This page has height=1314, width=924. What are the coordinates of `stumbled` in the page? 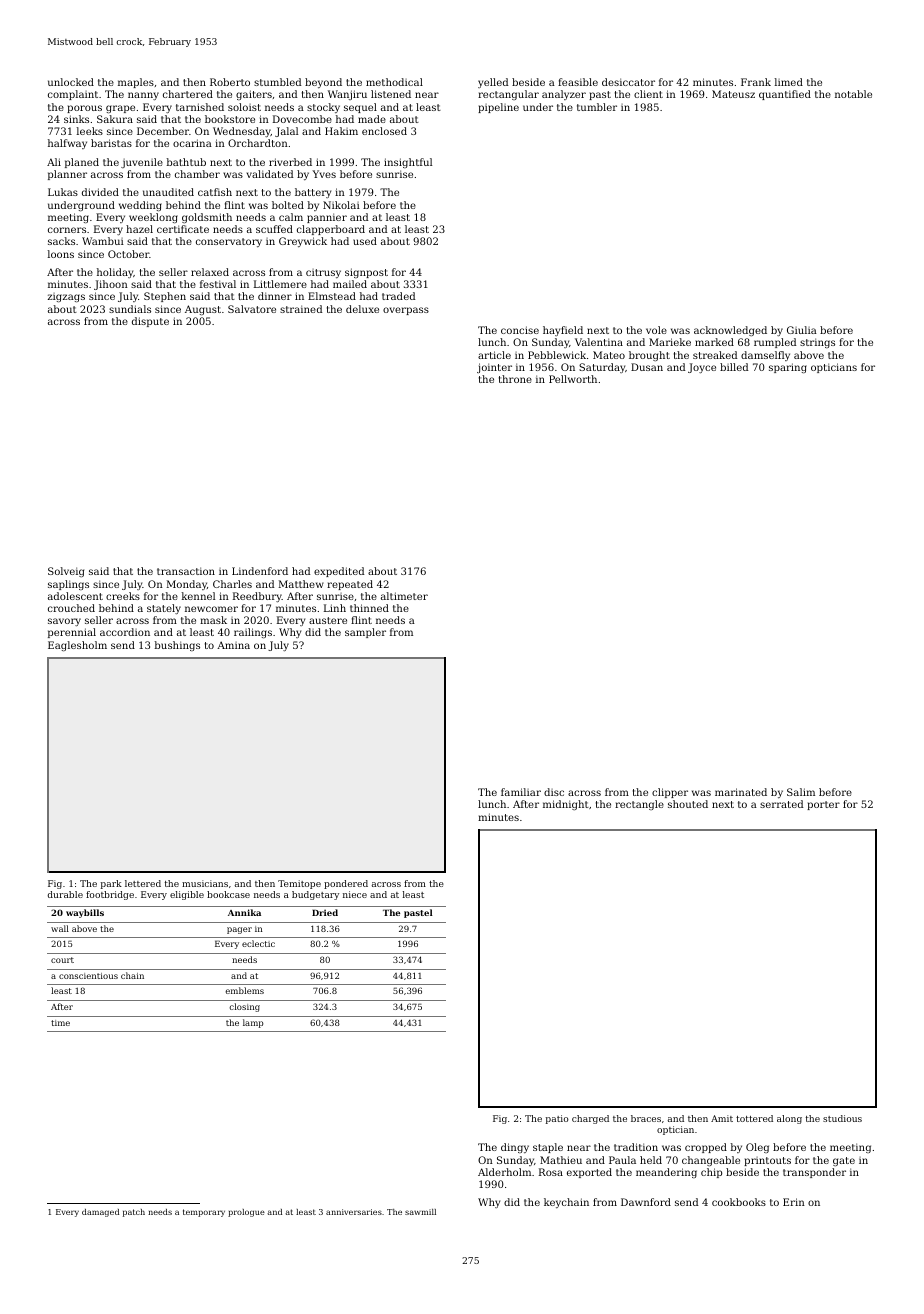 It's located at (277, 82).
